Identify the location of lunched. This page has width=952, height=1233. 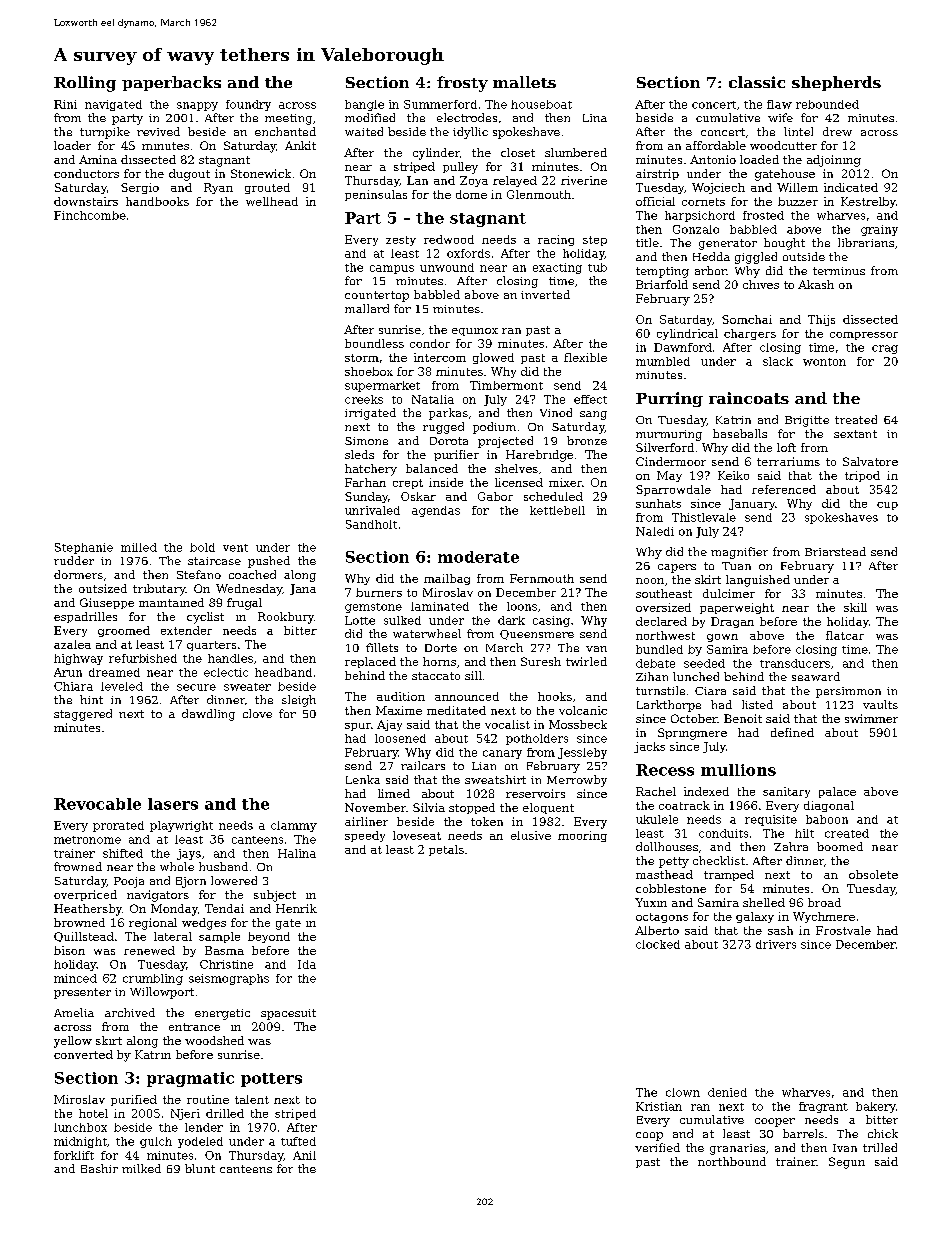
(696, 676).
